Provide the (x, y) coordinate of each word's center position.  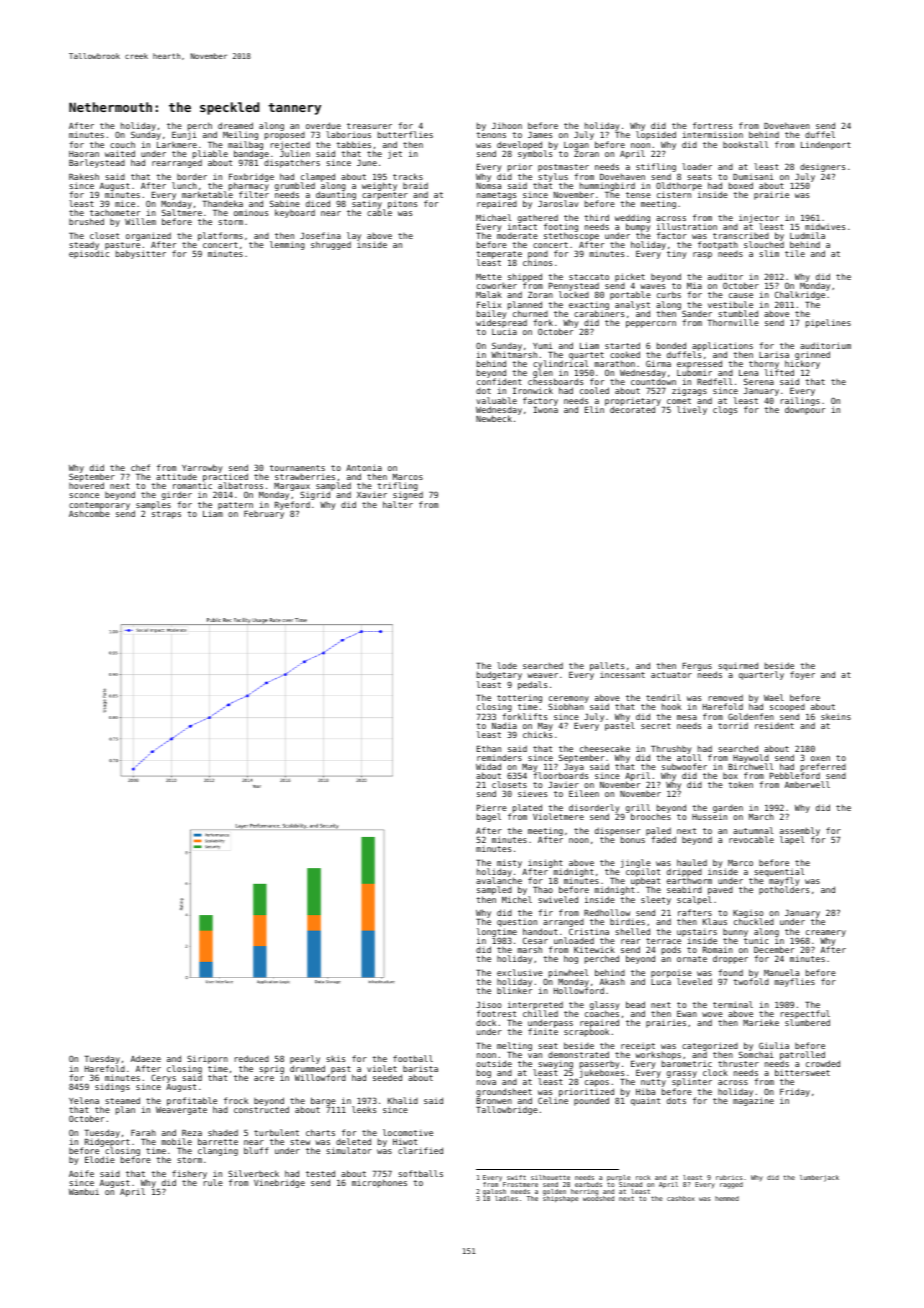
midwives (825, 226)
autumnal (753, 830)
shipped (525, 278)
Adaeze (146, 1058)
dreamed (235, 125)
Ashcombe (89, 513)
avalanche (499, 881)
